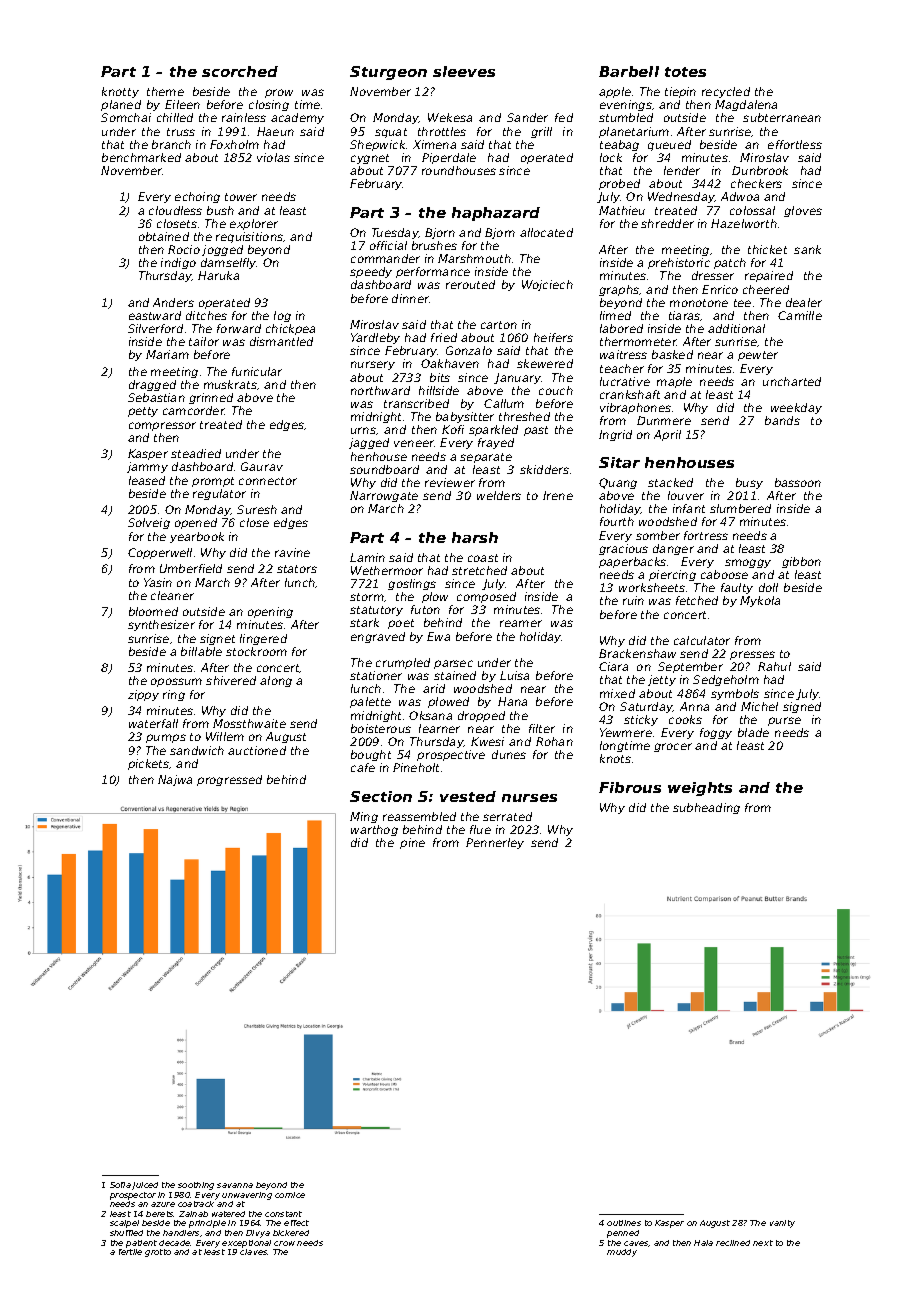 The image size is (924, 1308). What do you see at coordinates (465, 417) in the document?
I see `babysitter` at bounding box center [465, 417].
